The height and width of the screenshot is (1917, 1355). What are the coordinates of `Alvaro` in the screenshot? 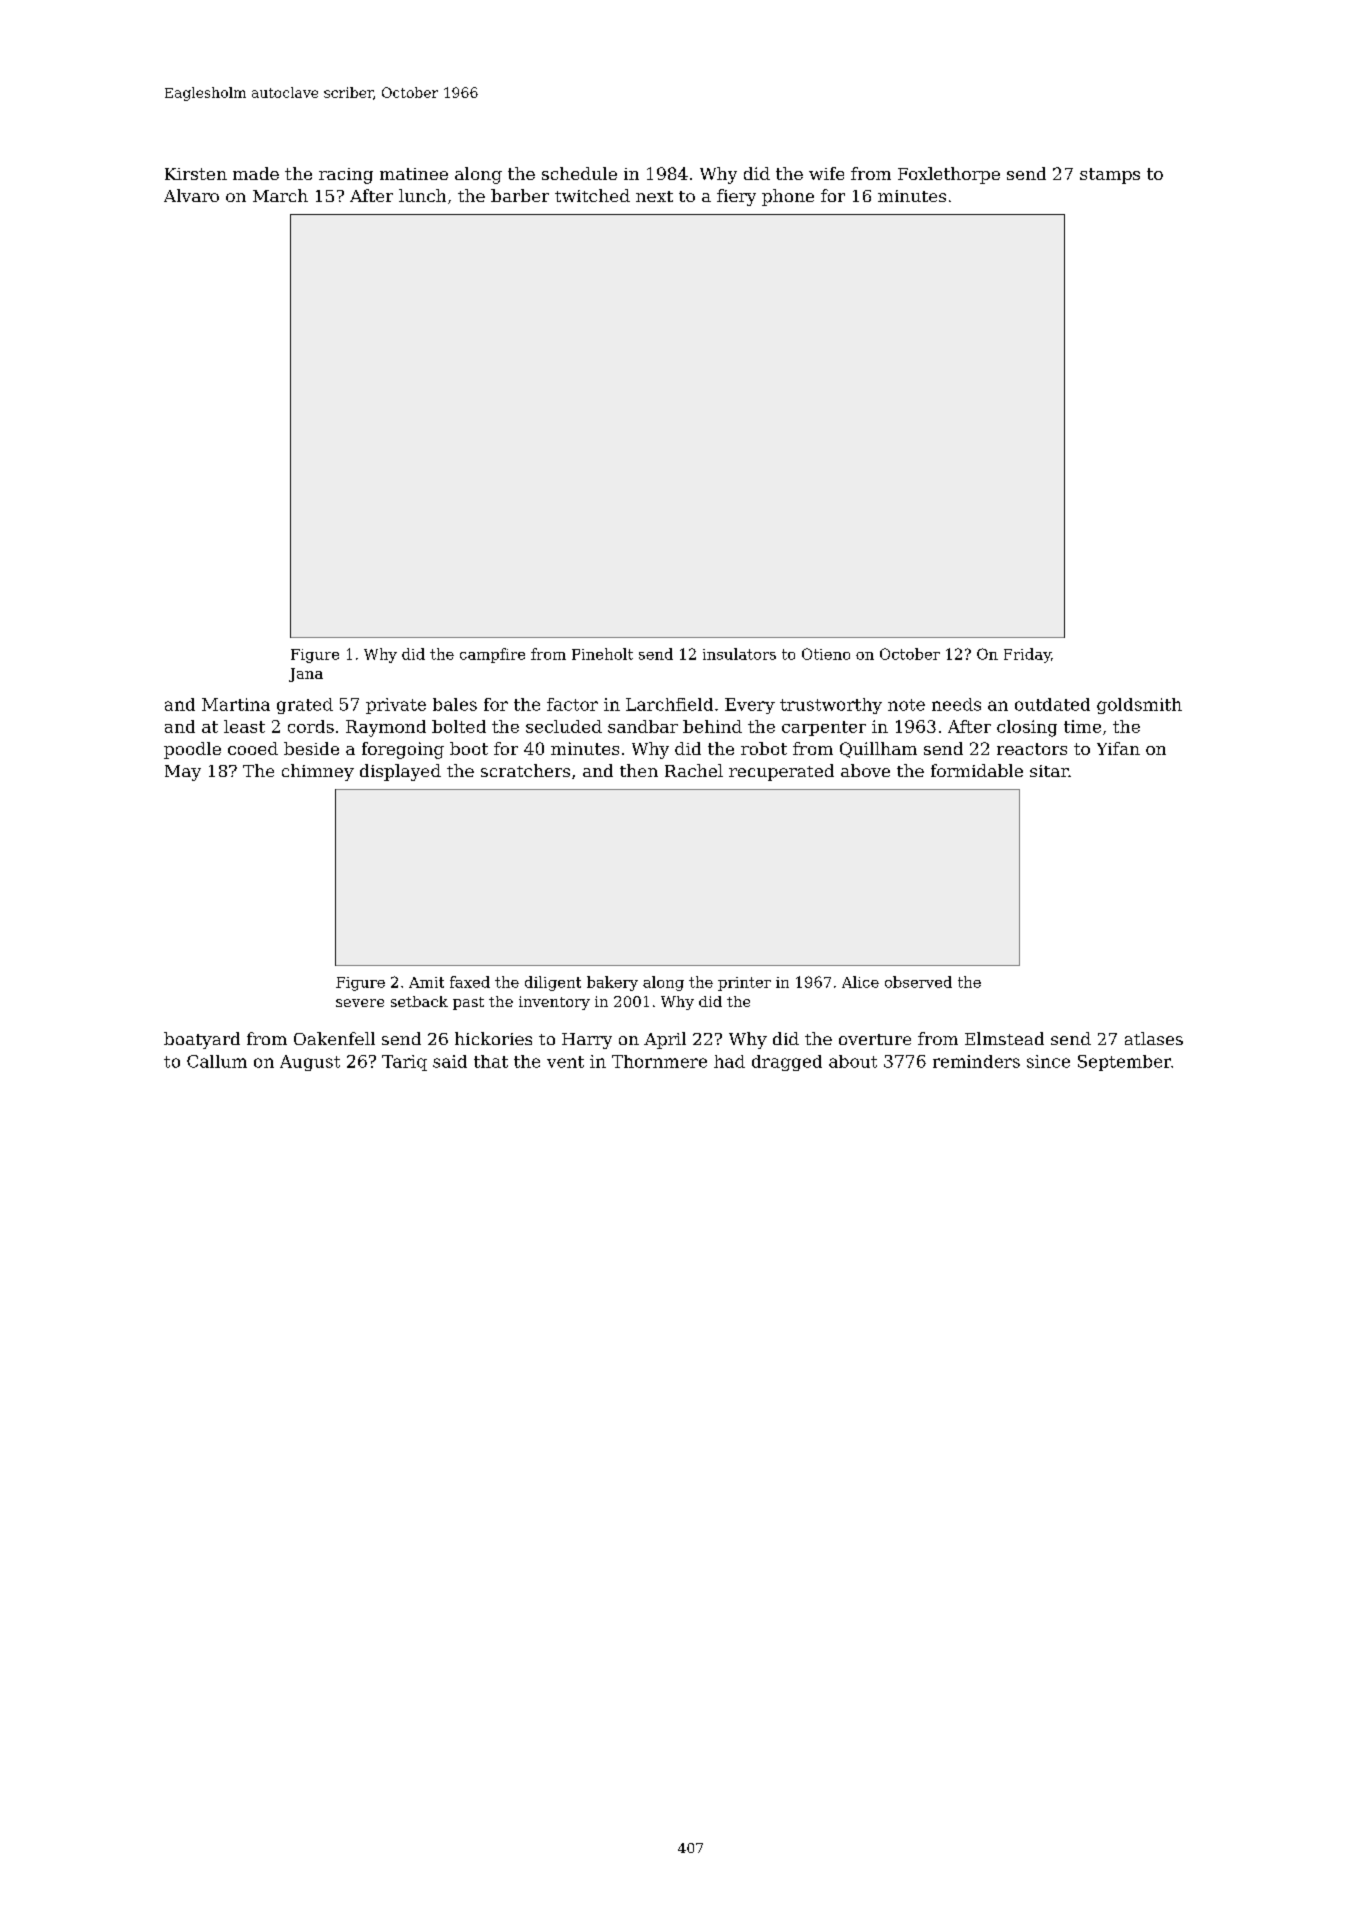 It's located at (191, 195).
